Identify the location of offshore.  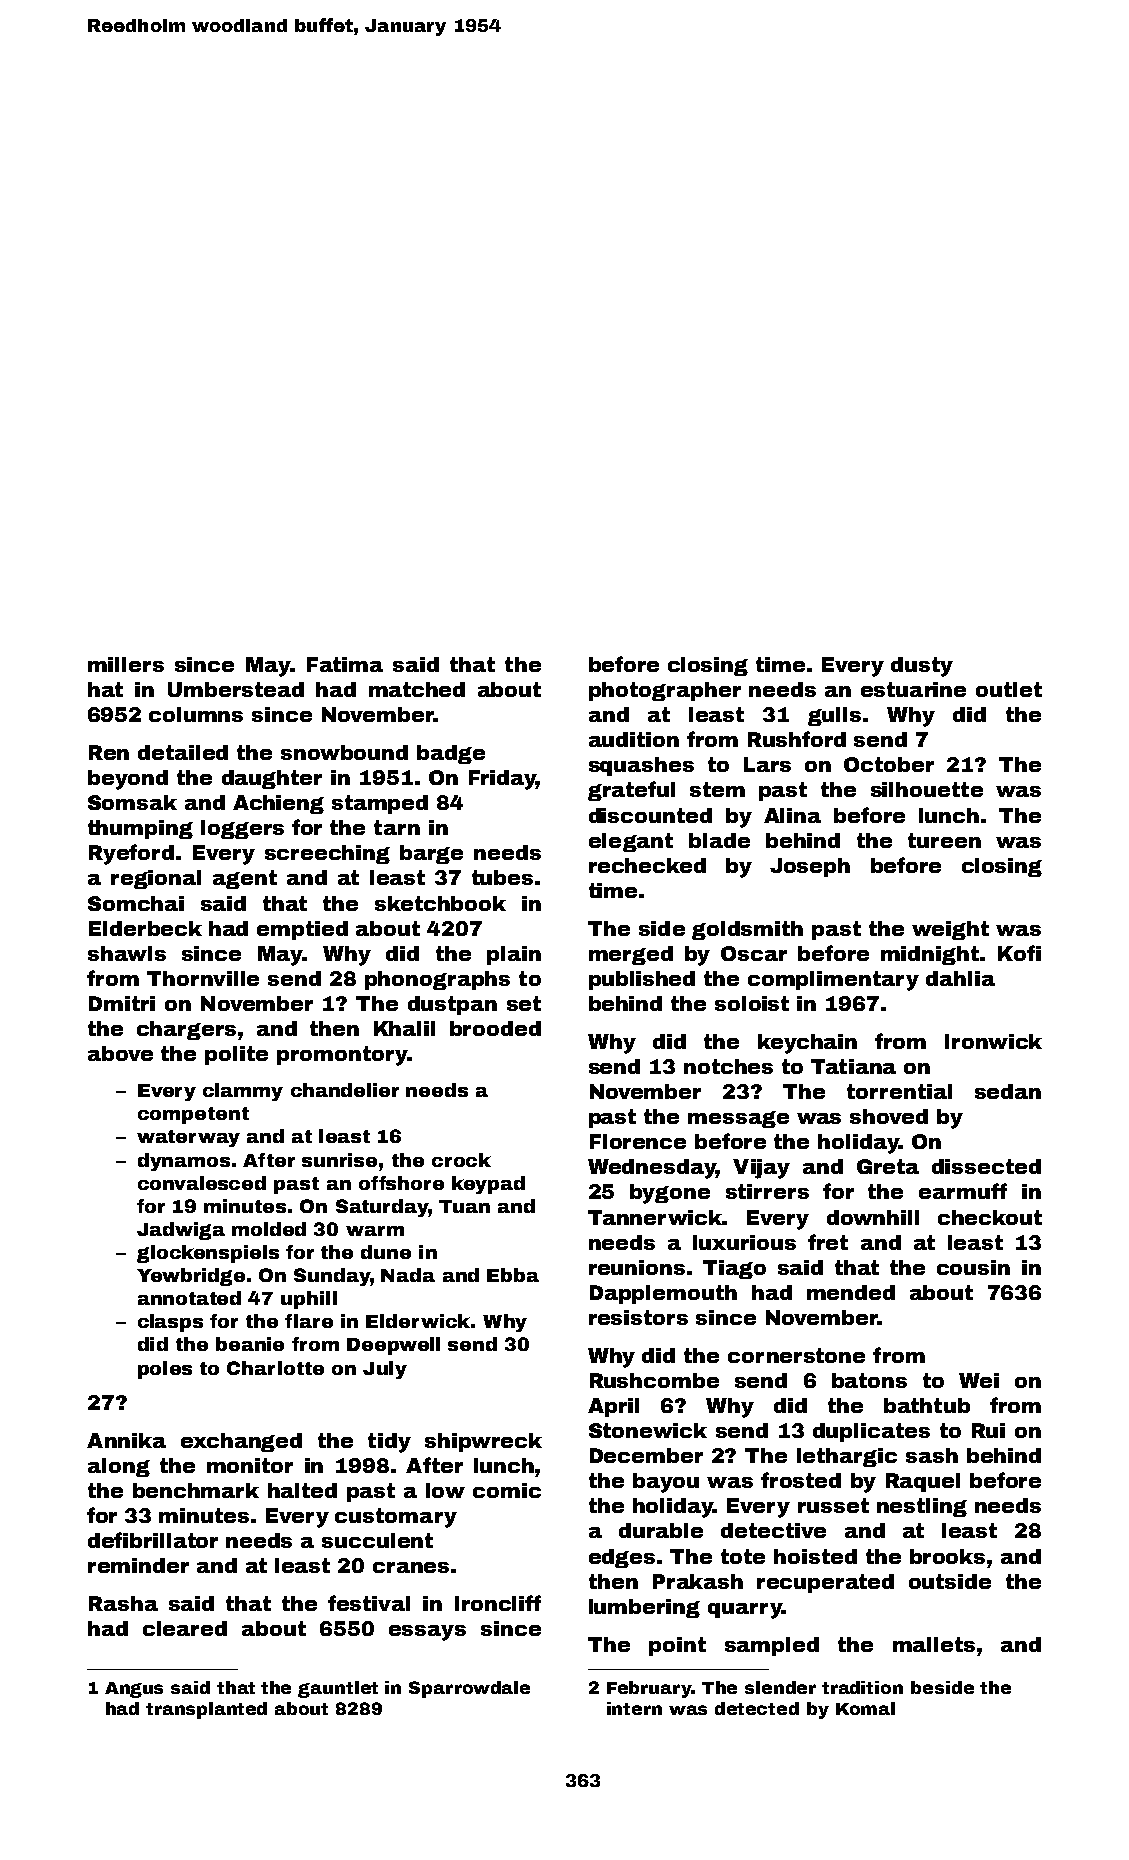
(401, 1183).
